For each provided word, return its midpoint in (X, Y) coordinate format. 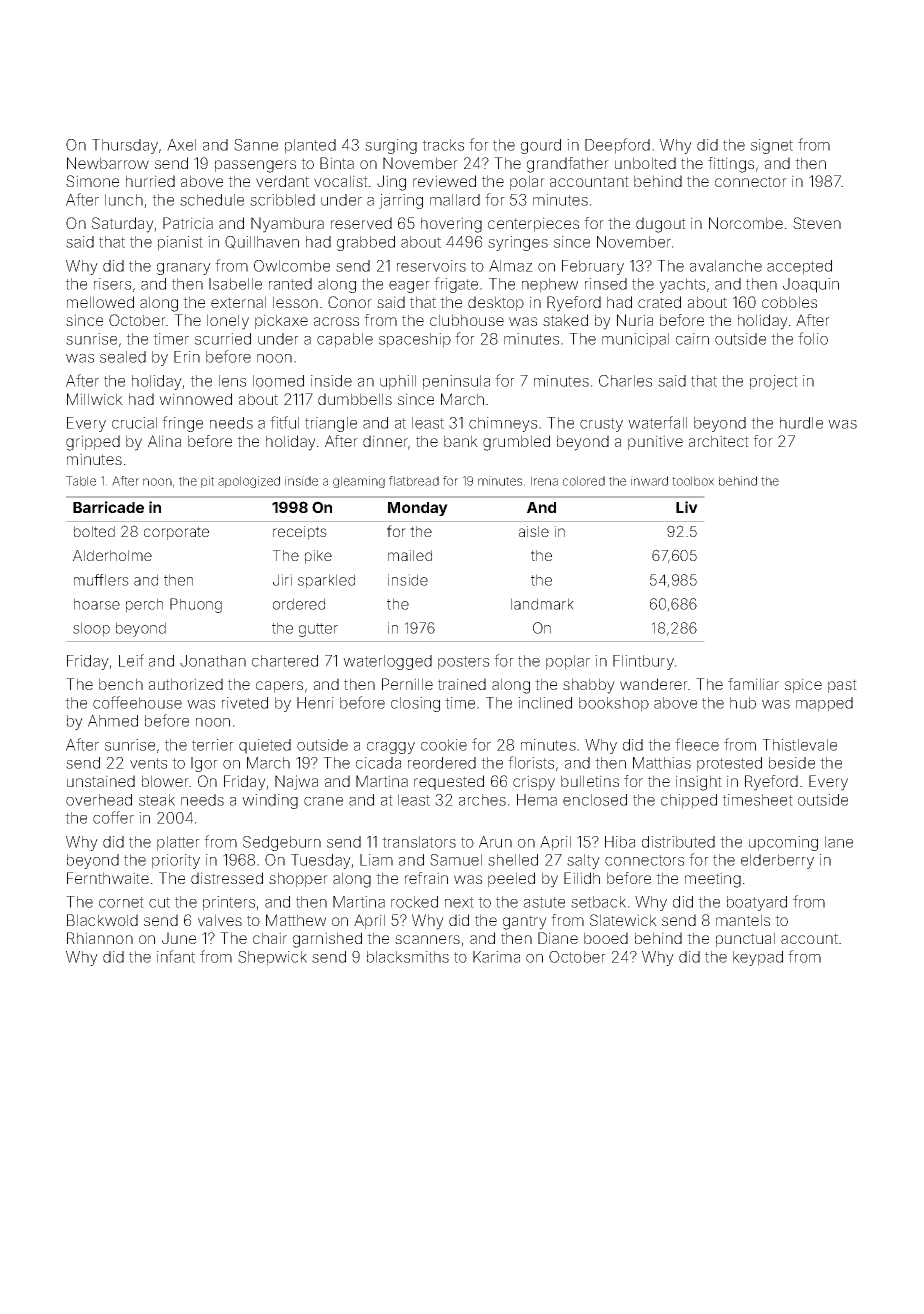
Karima (496, 957)
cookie (444, 745)
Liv (687, 507)
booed (606, 938)
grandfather (568, 165)
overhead (99, 800)
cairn (692, 339)
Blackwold (102, 920)
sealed (123, 357)
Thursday (125, 146)
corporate (176, 533)
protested (729, 764)
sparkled (326, 581)
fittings (731, 165)
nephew (550, 285)
